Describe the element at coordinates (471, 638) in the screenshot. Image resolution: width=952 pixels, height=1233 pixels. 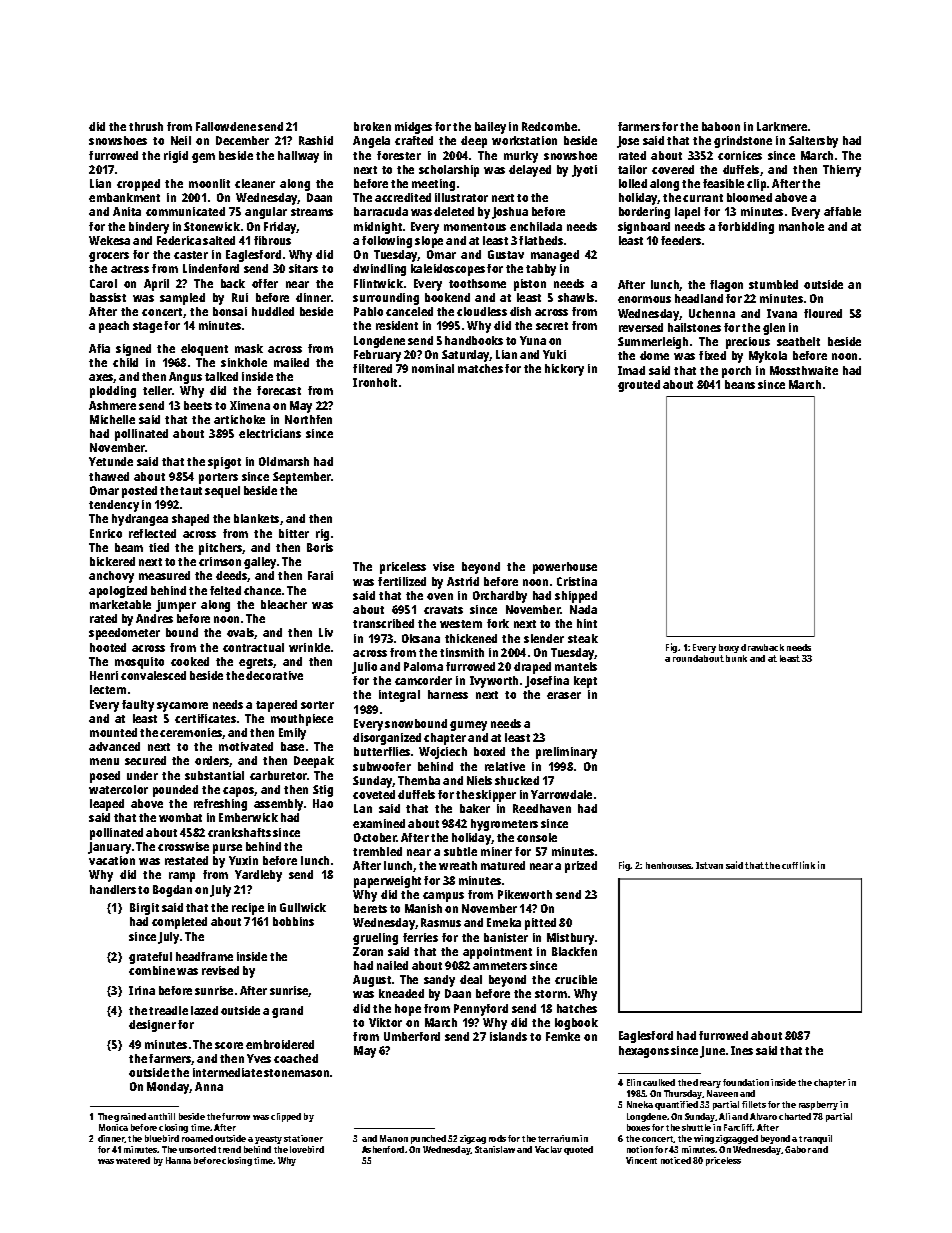
I see `thickened` at that location.
